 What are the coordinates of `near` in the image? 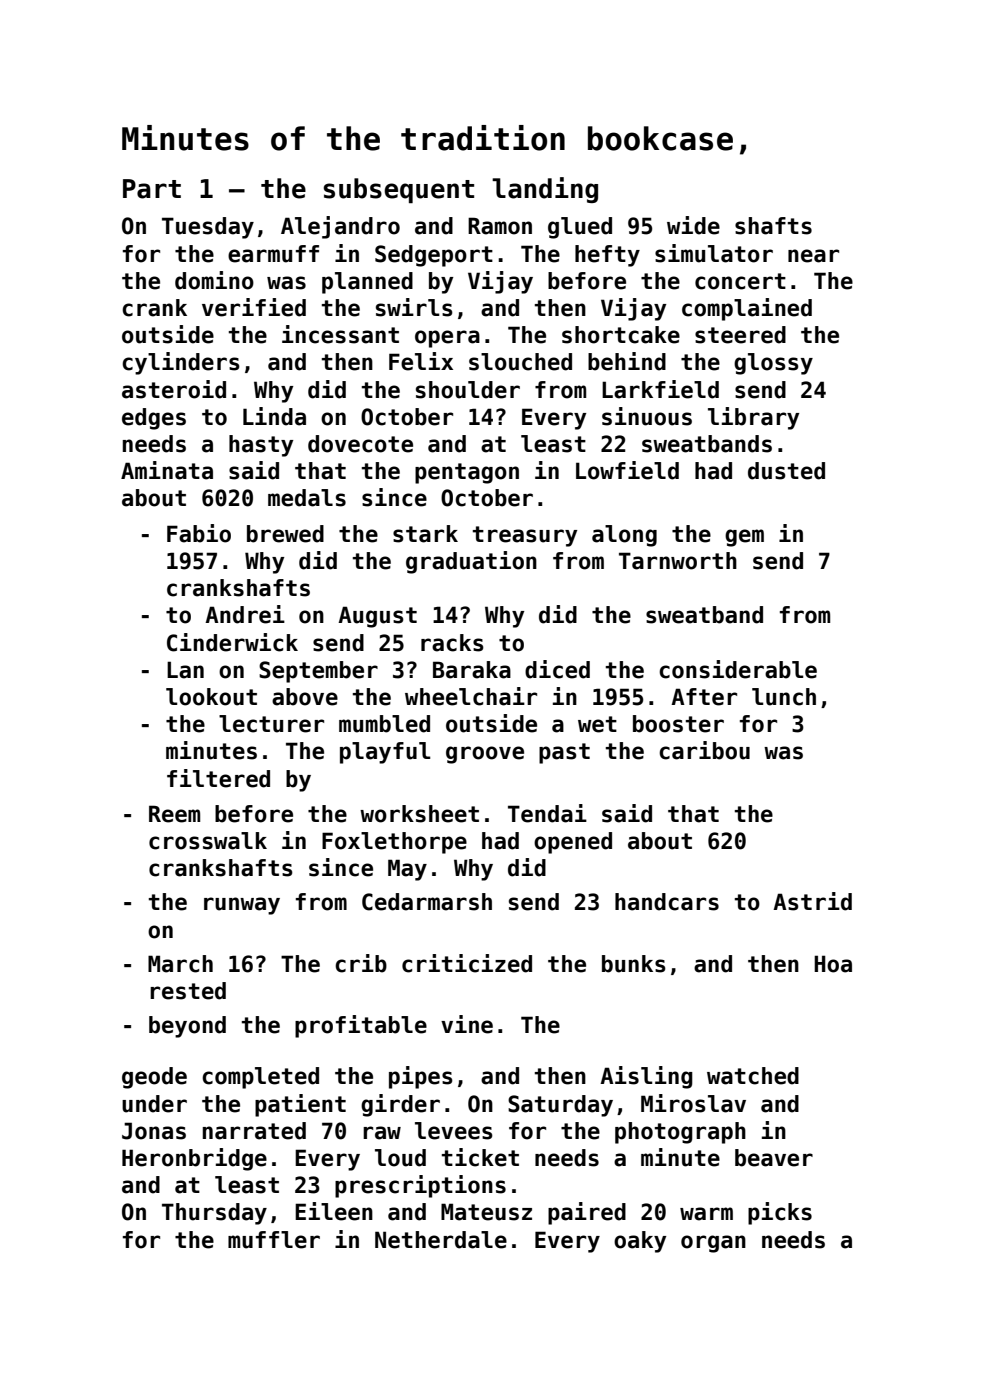 It's located at (813, 256).
